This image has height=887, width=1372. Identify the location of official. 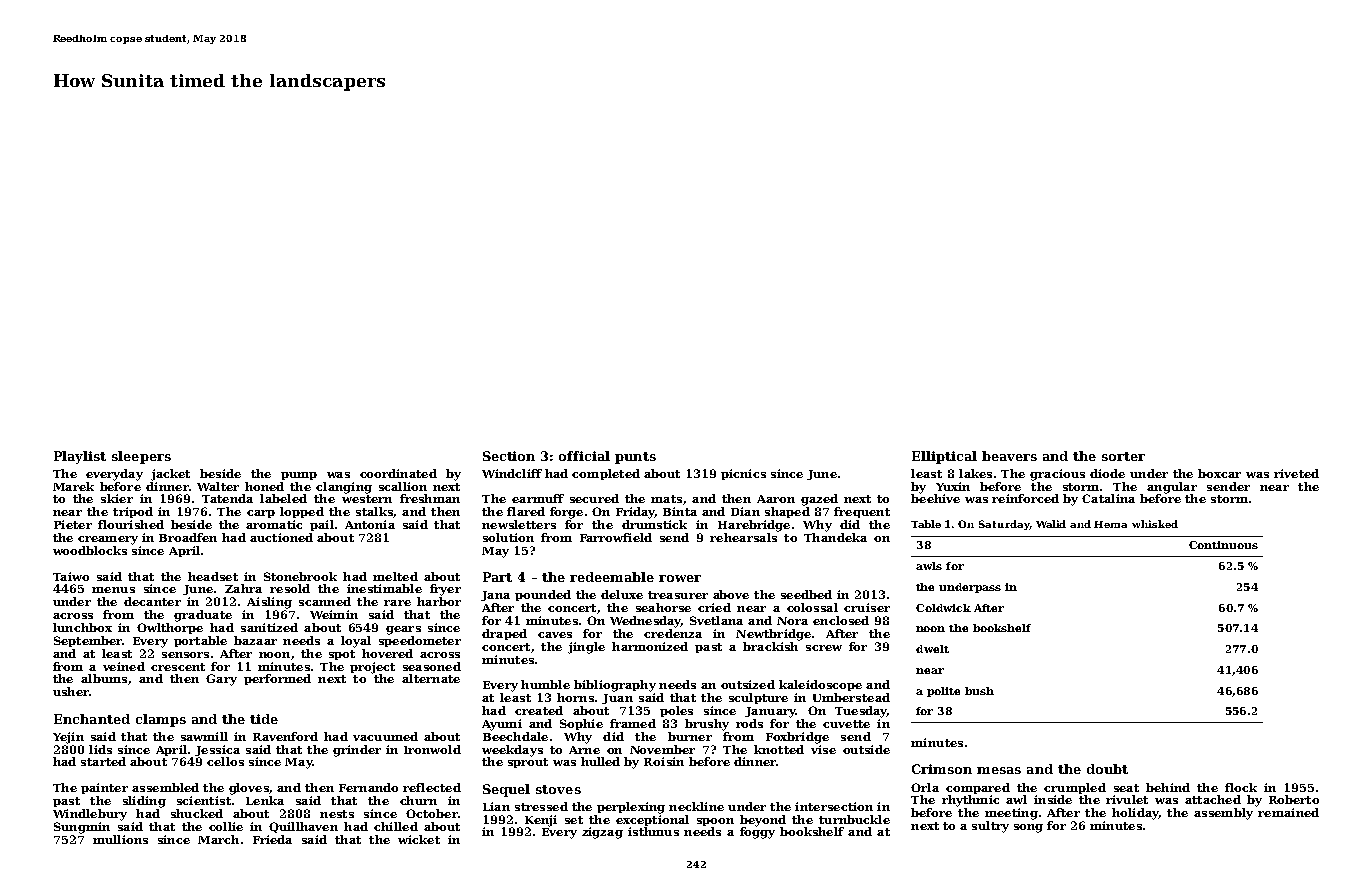
(584, 456).
